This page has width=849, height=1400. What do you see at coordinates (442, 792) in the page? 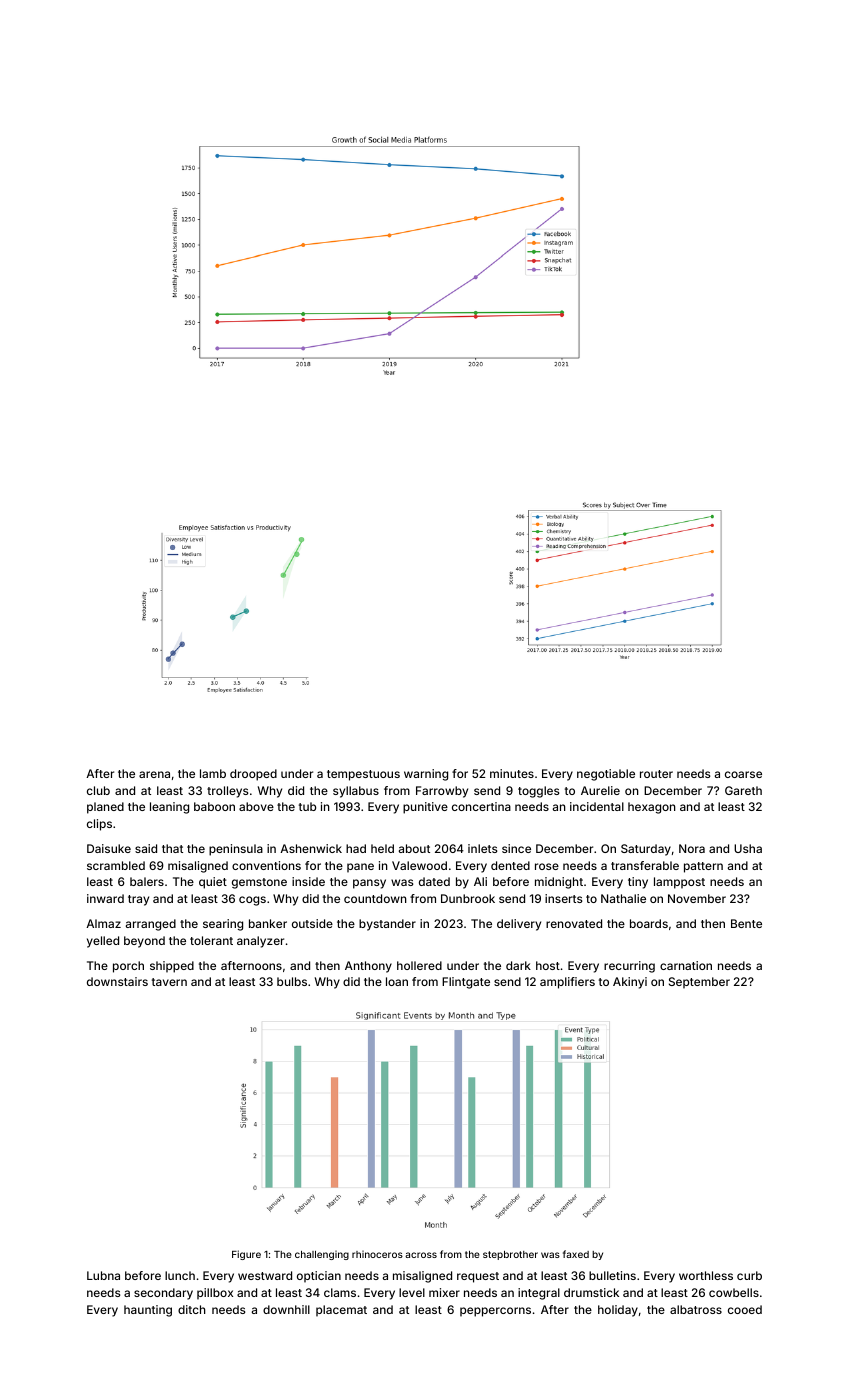
I see `Farrowby` at bounding box center [442, 792].
